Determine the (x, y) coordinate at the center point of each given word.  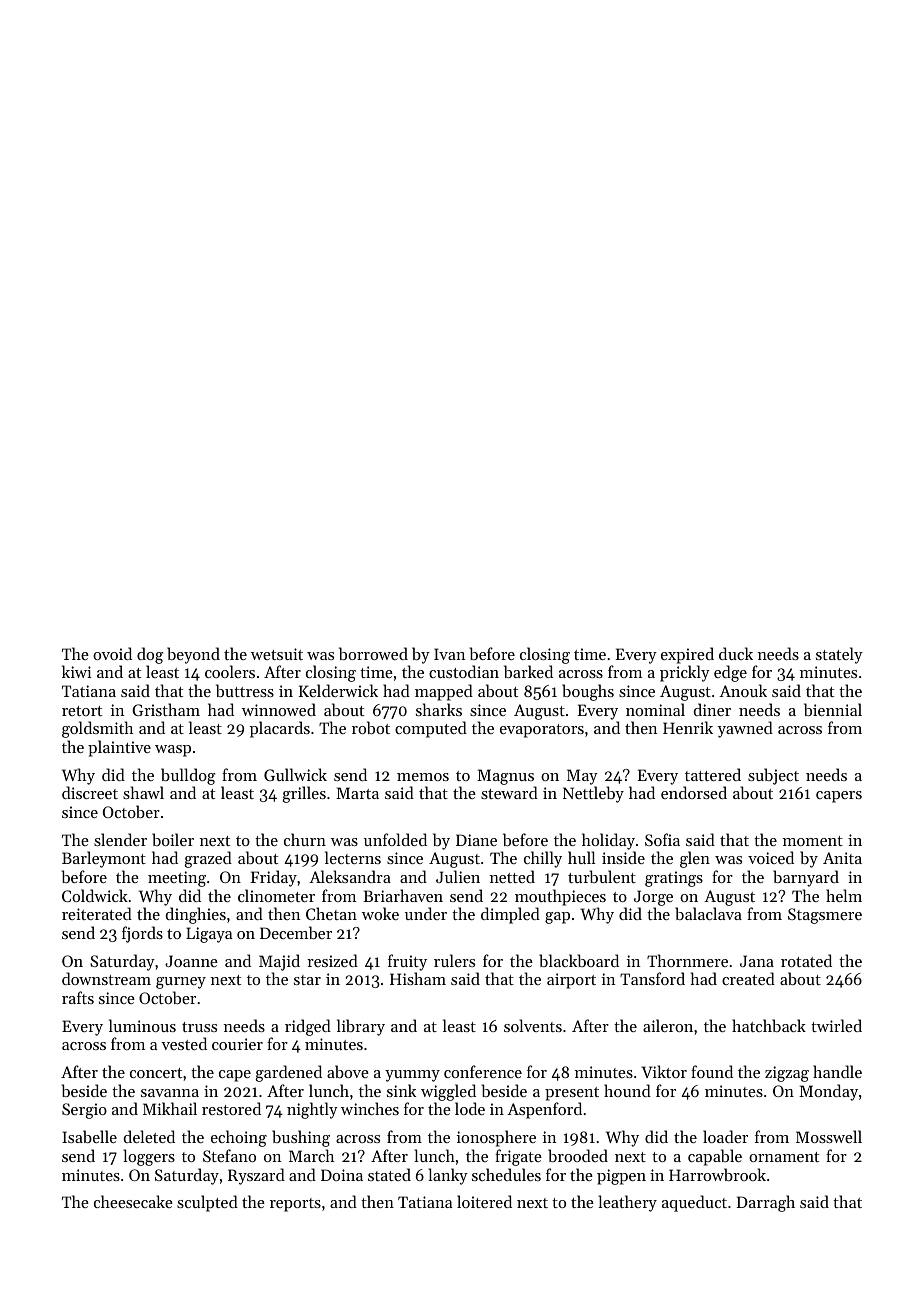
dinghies (196, 915)
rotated (806, 960)
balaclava (708, 913)
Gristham (166, 709)
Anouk (743, 690)
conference (483, 1071)
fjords (142, 934)
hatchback (769, 1025)
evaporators (542, 731)
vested (184, 1043)
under (426, 913)
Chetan (331, 913)
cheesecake (133, 1201)
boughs (588, 692)
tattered (713, 774)
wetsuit (277, 654)
